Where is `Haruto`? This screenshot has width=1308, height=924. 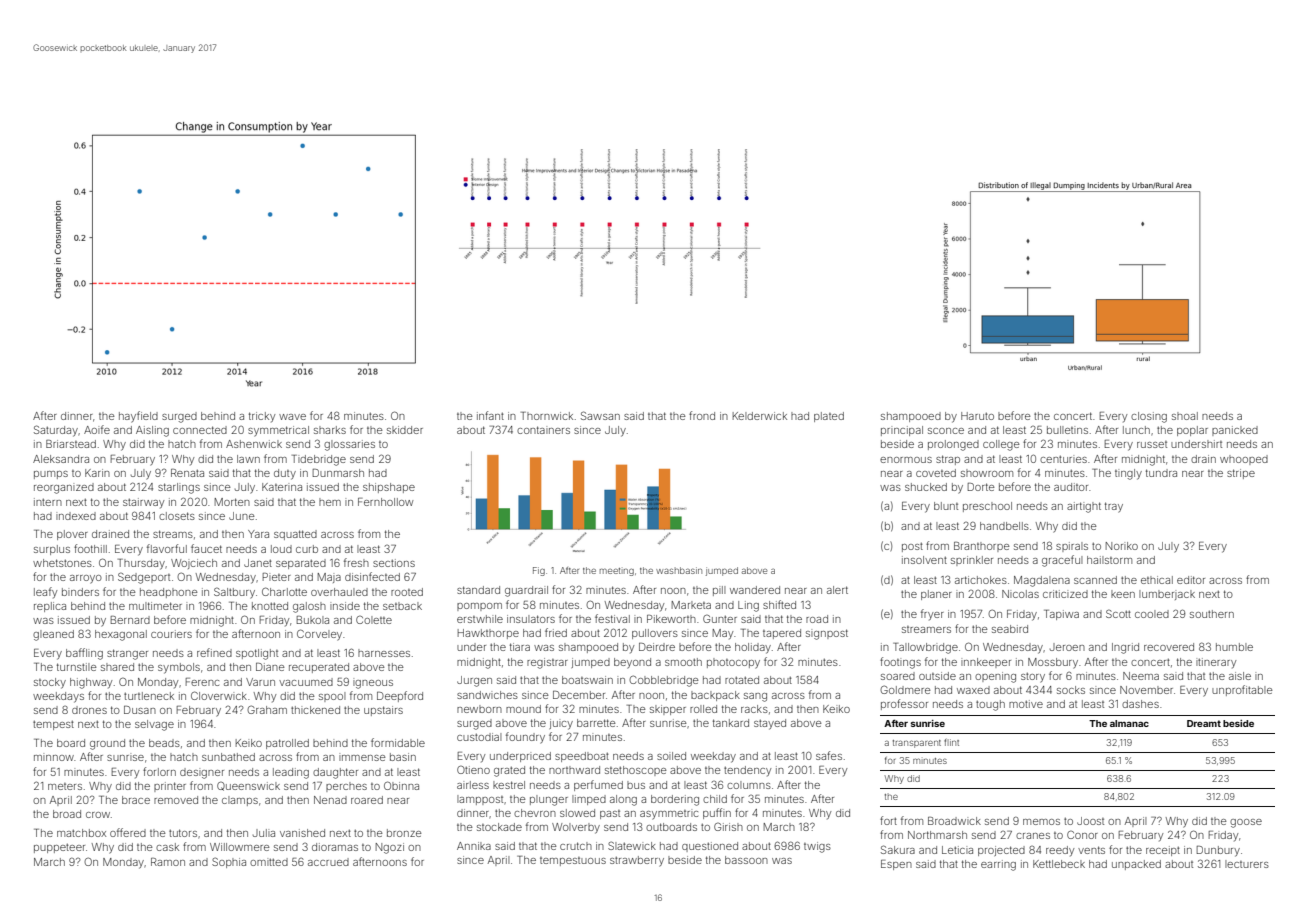
Haruto is located at coordinates (977, 416).
